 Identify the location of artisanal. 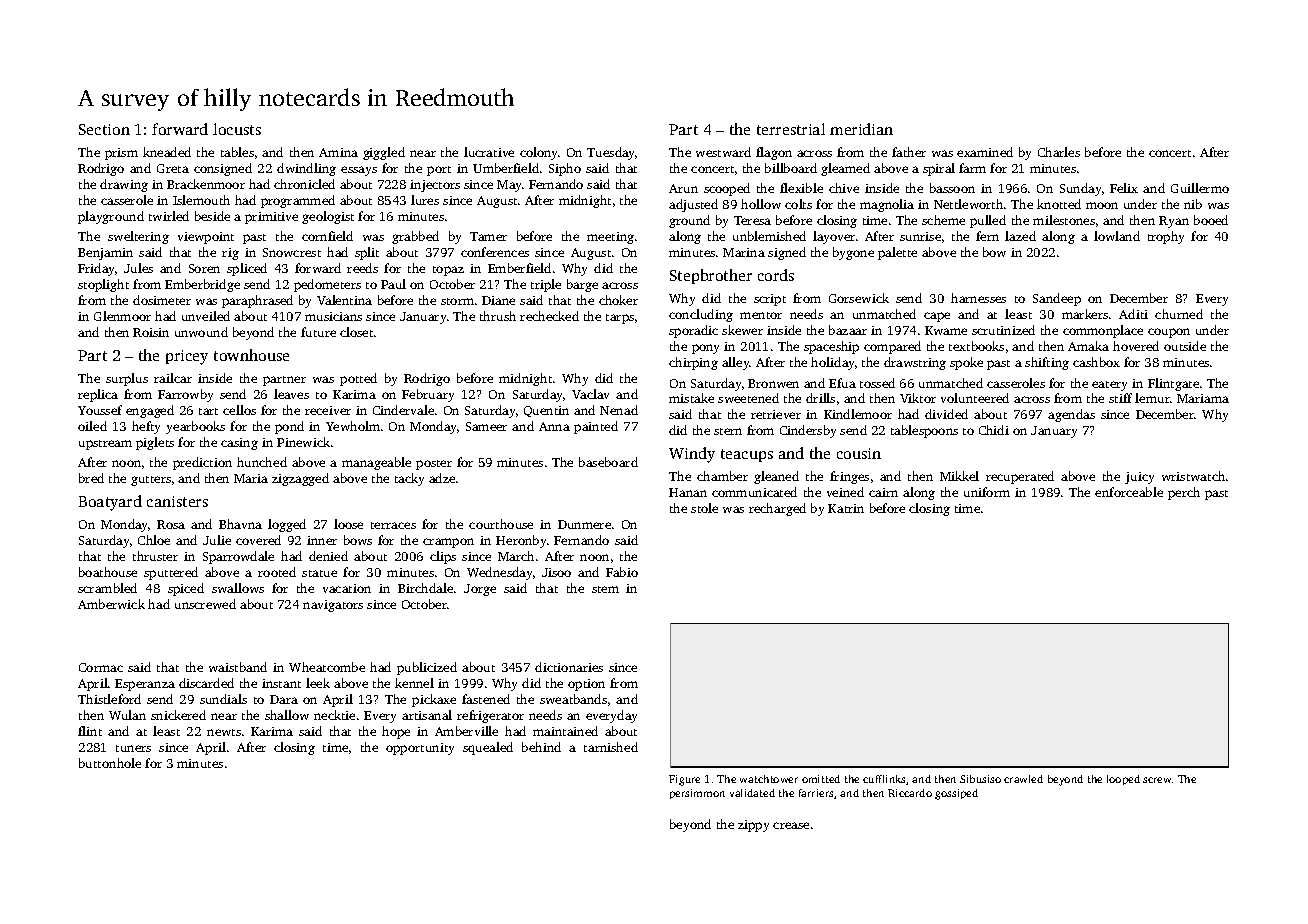
(427, 715).
